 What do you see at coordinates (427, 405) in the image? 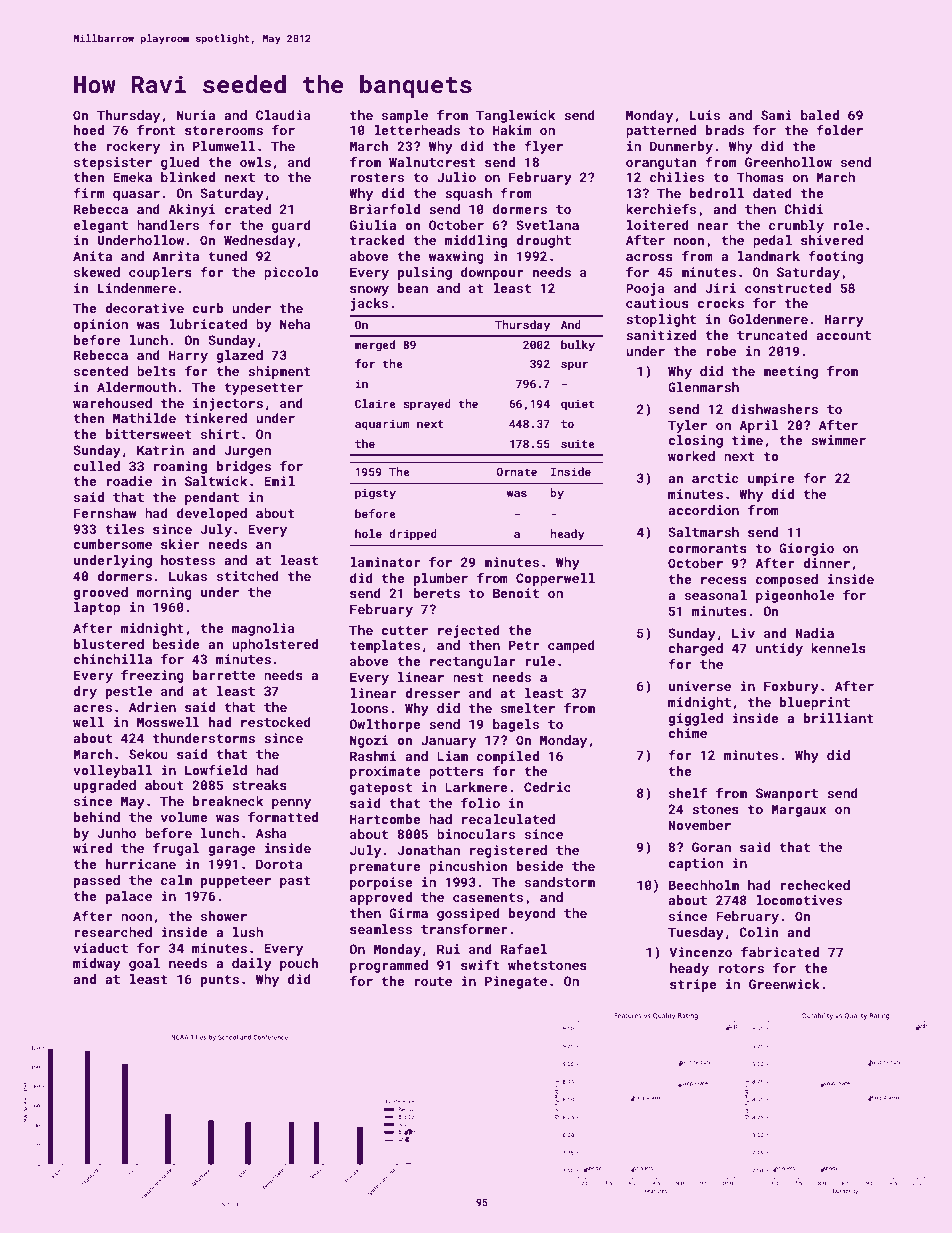
I see `sprayed` at bounding box center [427, 405].
